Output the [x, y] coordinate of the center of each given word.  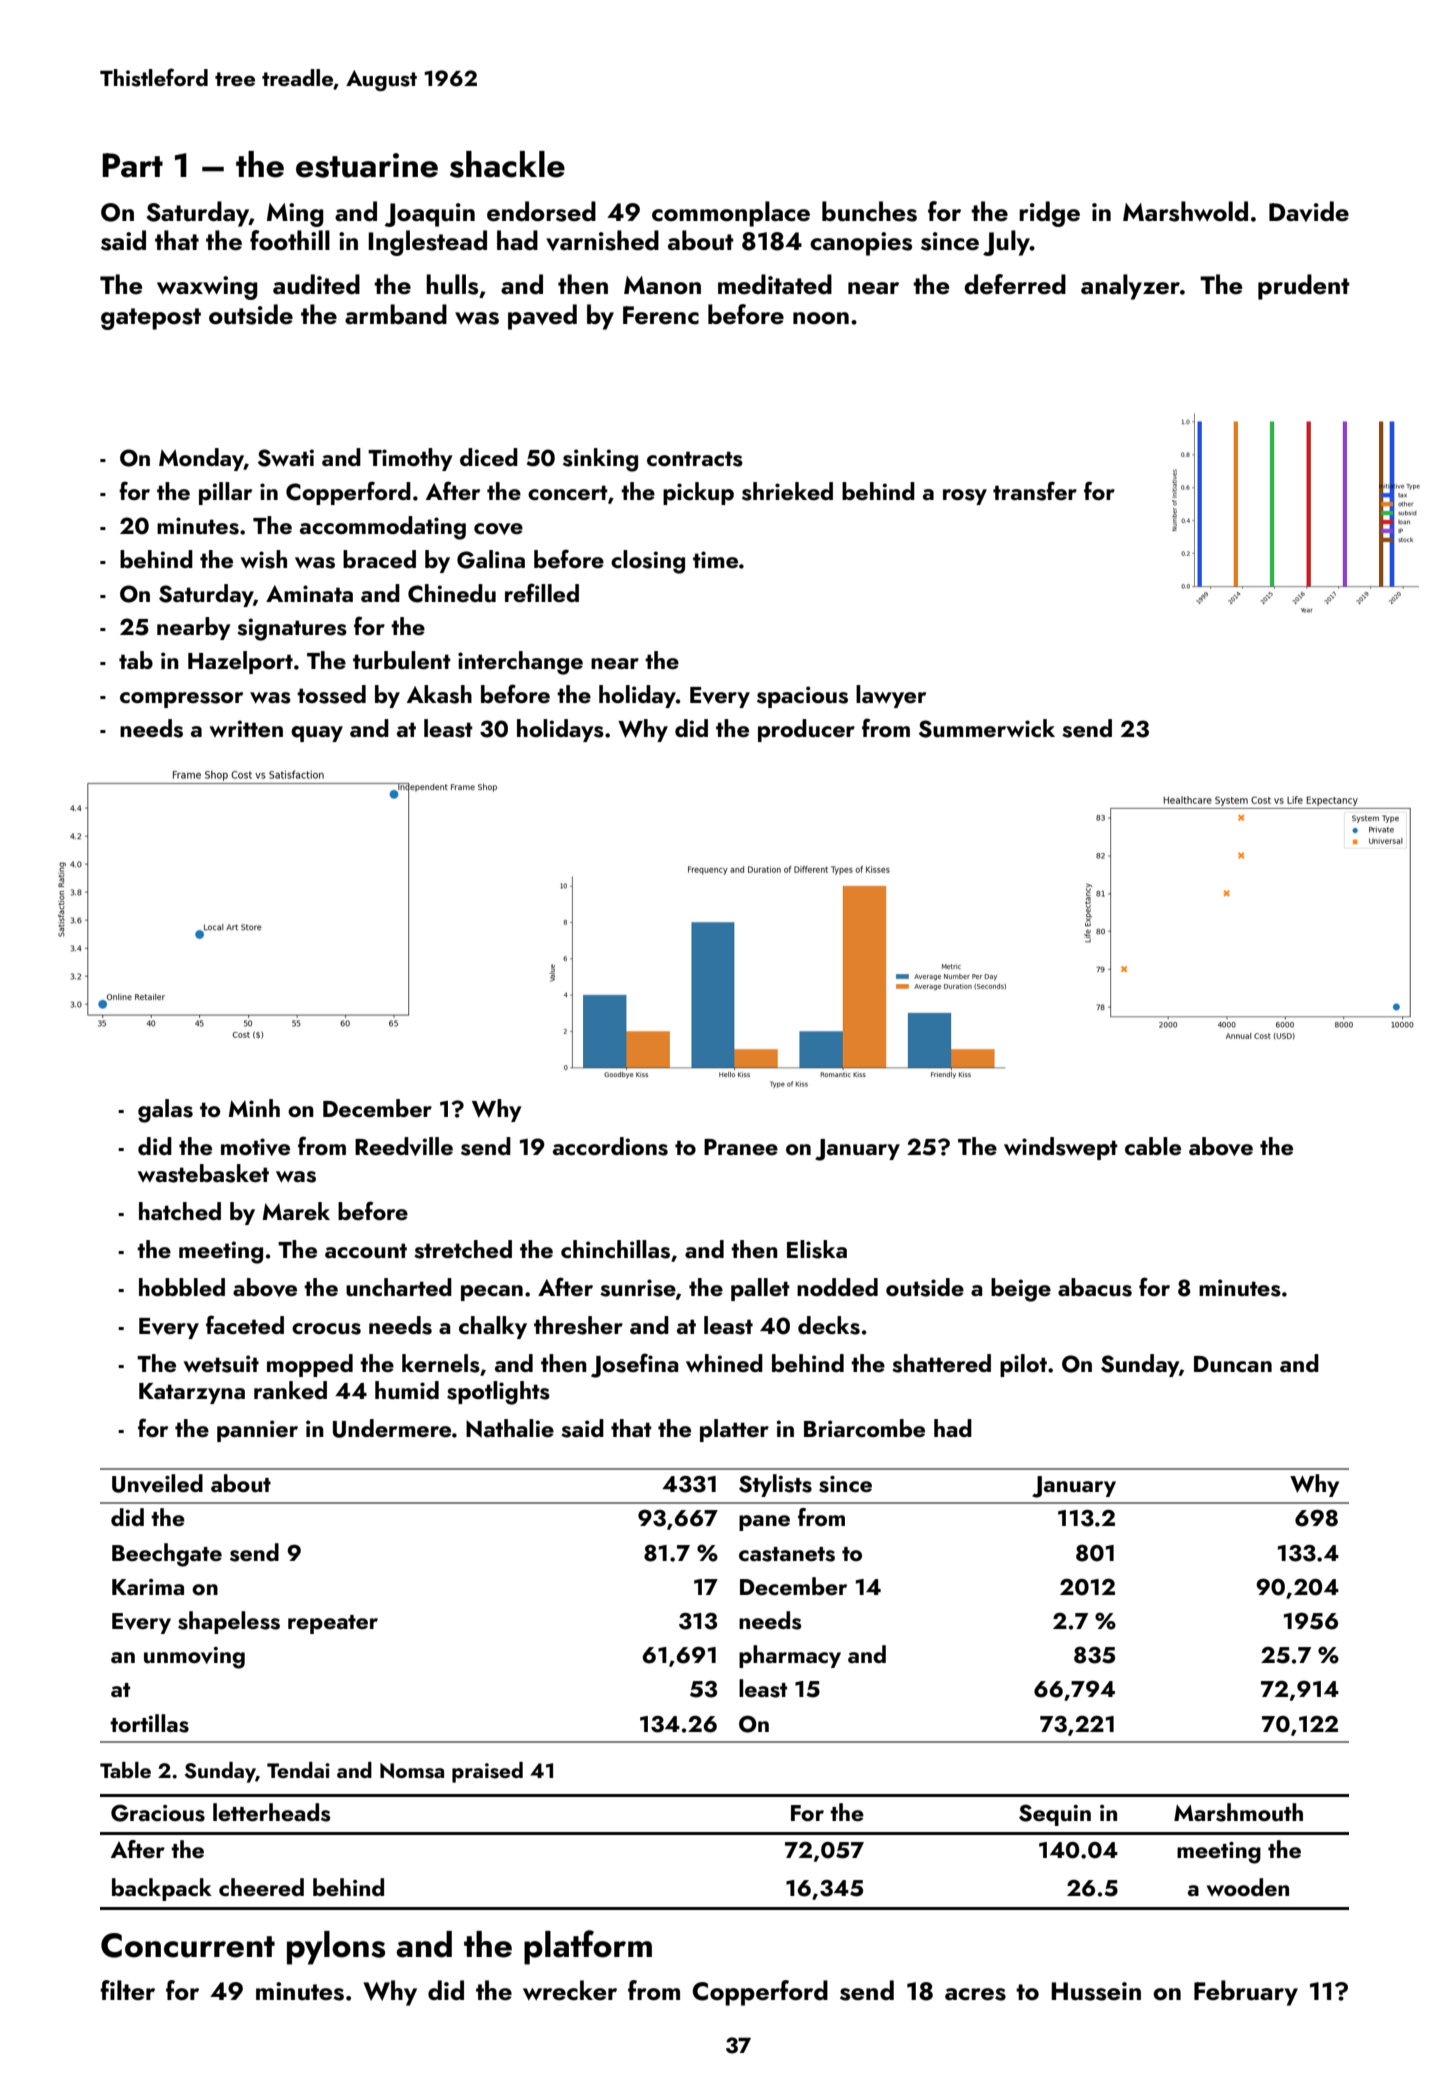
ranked [290, 1390]
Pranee [741, 1147]
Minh [254, 1108]
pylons [336, 1948]
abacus [1095, 1287]
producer [806, 730]
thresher [578, 1325]
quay [317, 734]
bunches [869, 211]
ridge [1049, 214]
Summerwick [987, 728]
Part [132, 165]
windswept [1061, 1148]
